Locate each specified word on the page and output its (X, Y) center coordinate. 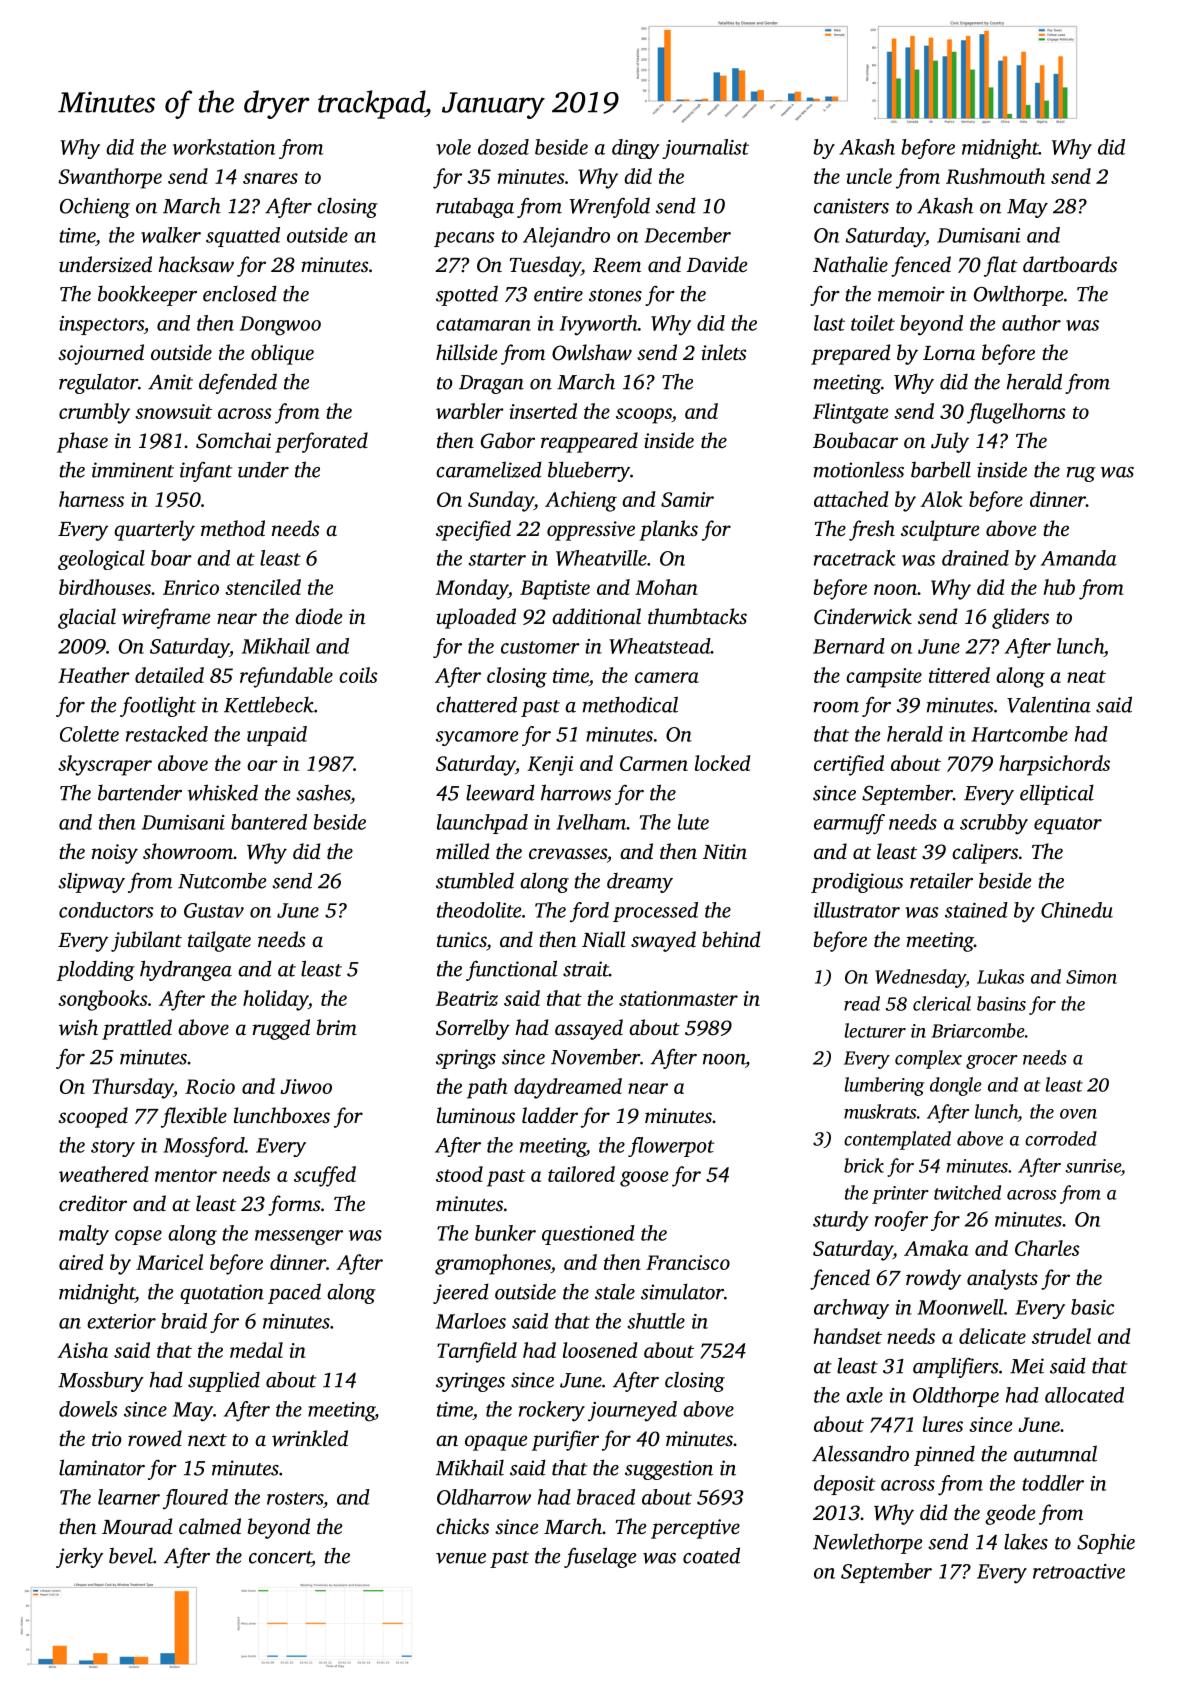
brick (864, 1165)
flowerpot (671, 1147)
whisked (223, 792)
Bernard (849, 646)
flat (1001, 266)
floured (195, 1499)
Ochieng (95, 207)
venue (461, 1558)
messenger (299, 1237)
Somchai (233, 440)
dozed (503, 147)
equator (1068, 825)
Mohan (666, 587)
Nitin (725, 851)
